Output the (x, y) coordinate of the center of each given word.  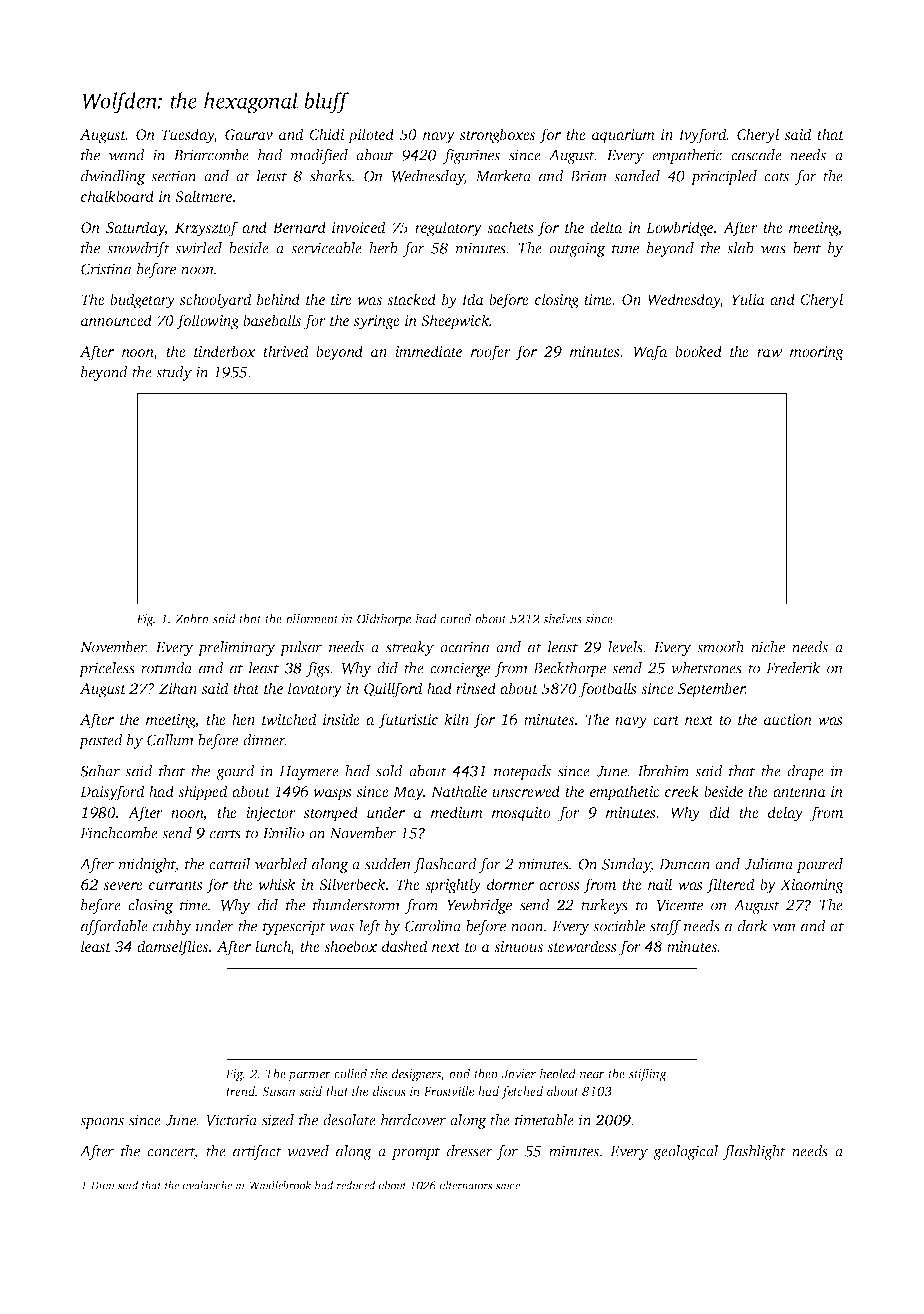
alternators (466, 1185)
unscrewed (526, 791)
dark (753, 926)
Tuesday (188, 136)
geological (685, 1152)
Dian (103, 1185)
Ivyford (703, 136)
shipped (203, 793)
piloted (371, 136)
